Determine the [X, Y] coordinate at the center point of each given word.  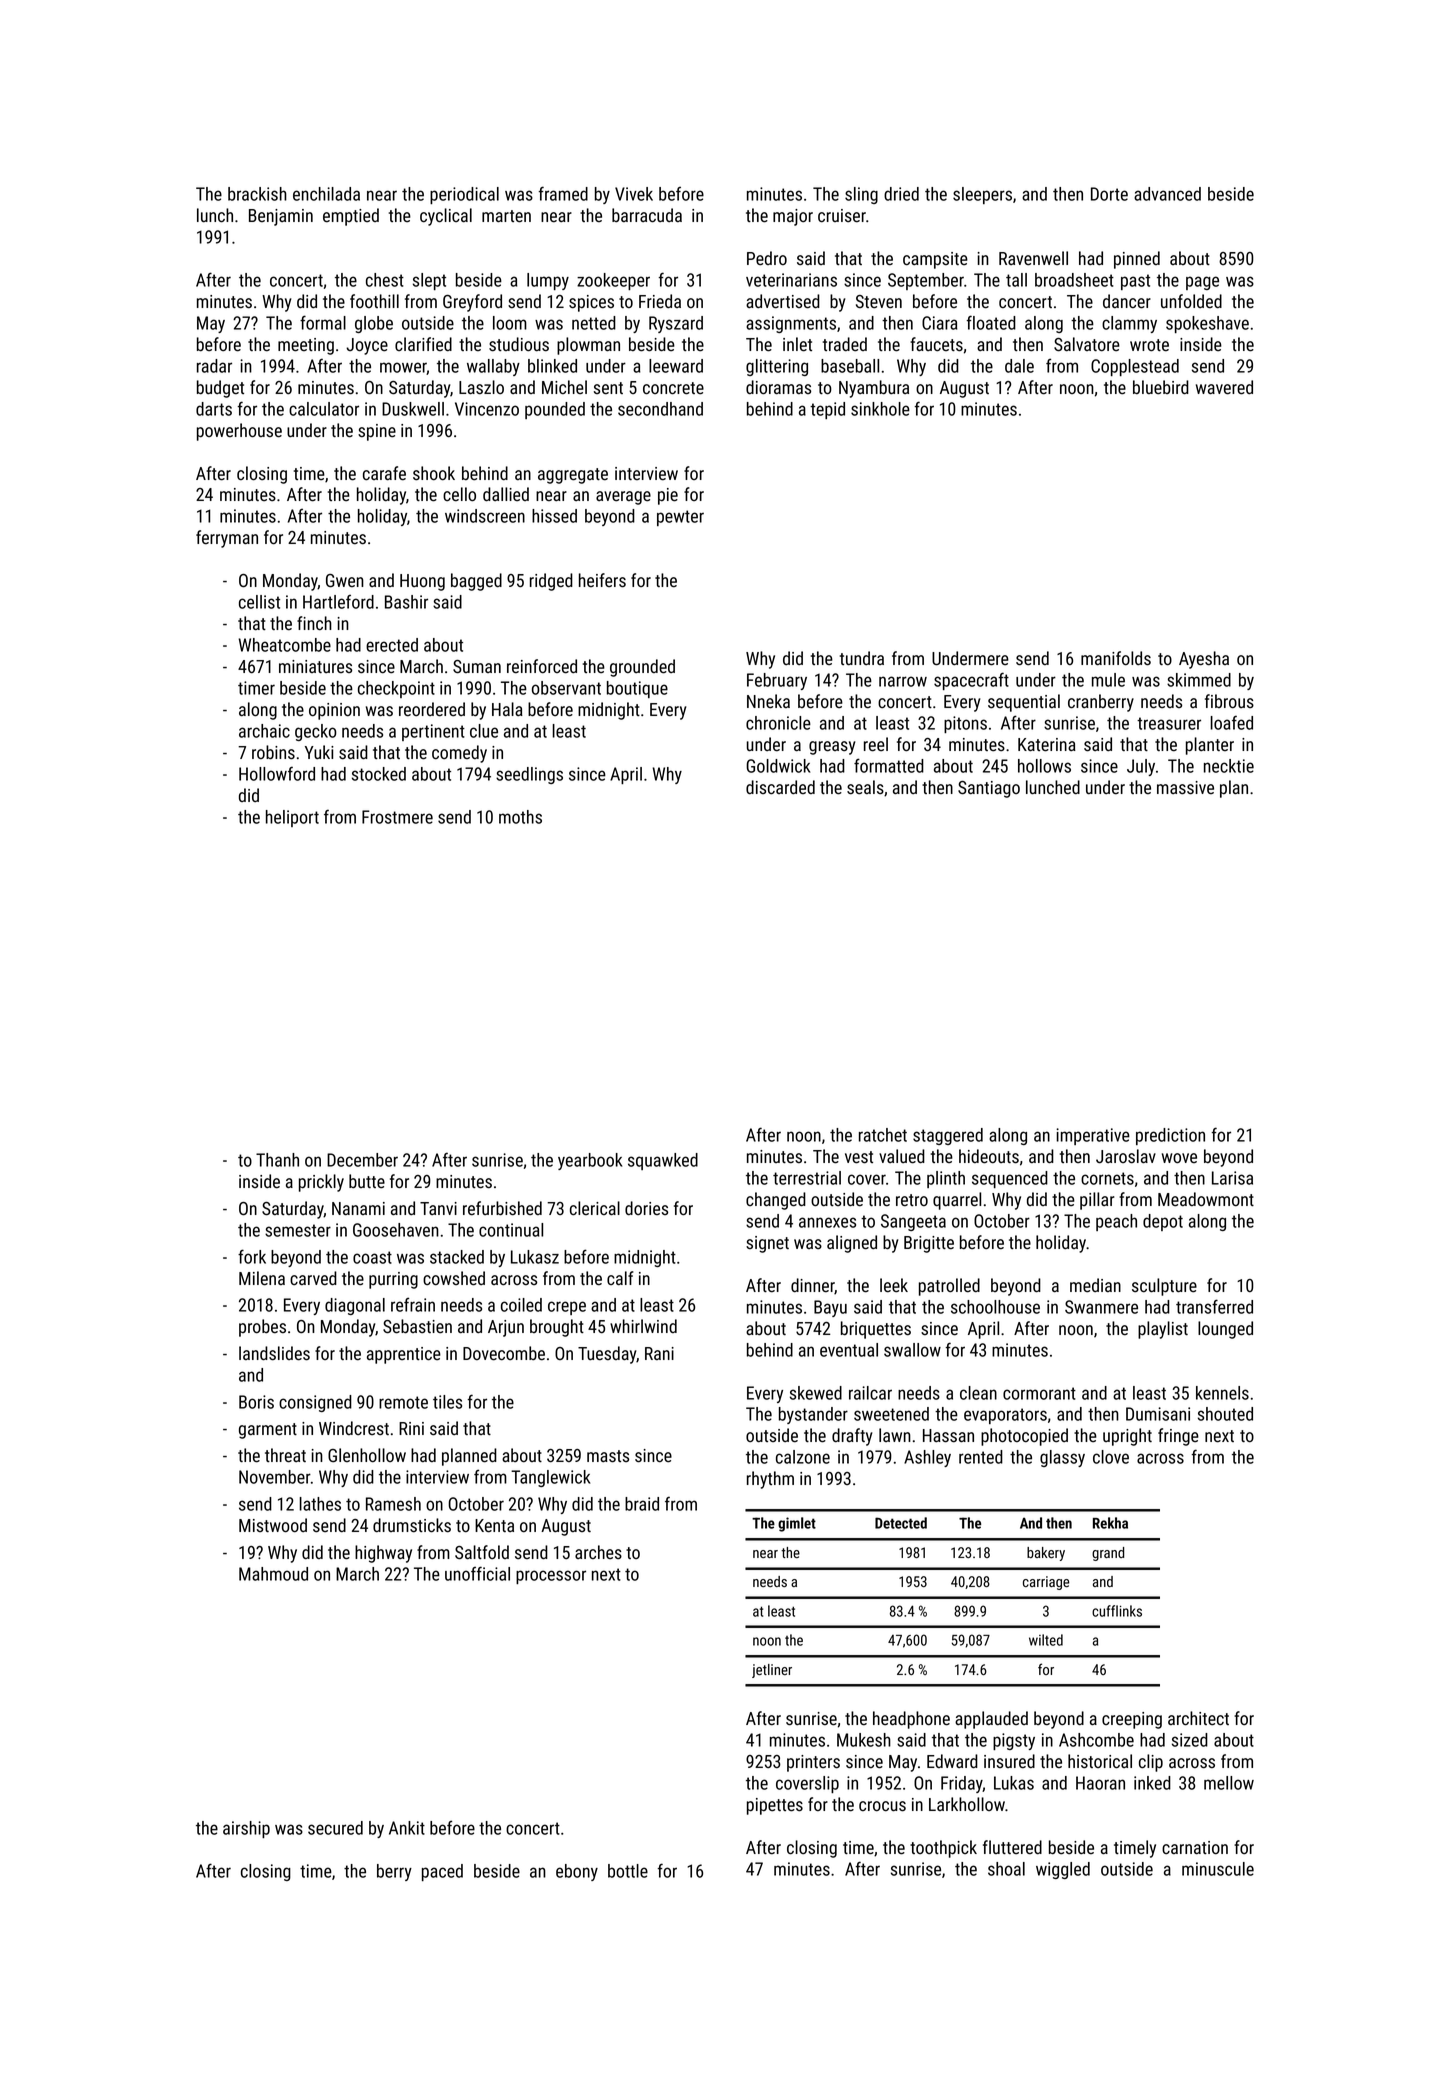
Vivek [634, 194]
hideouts [989, 1156]
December [362, 1160]
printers [813, 1763]
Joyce [367, 346]
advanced [1167, 194]
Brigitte [929, 1244]
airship [246, 1829]
